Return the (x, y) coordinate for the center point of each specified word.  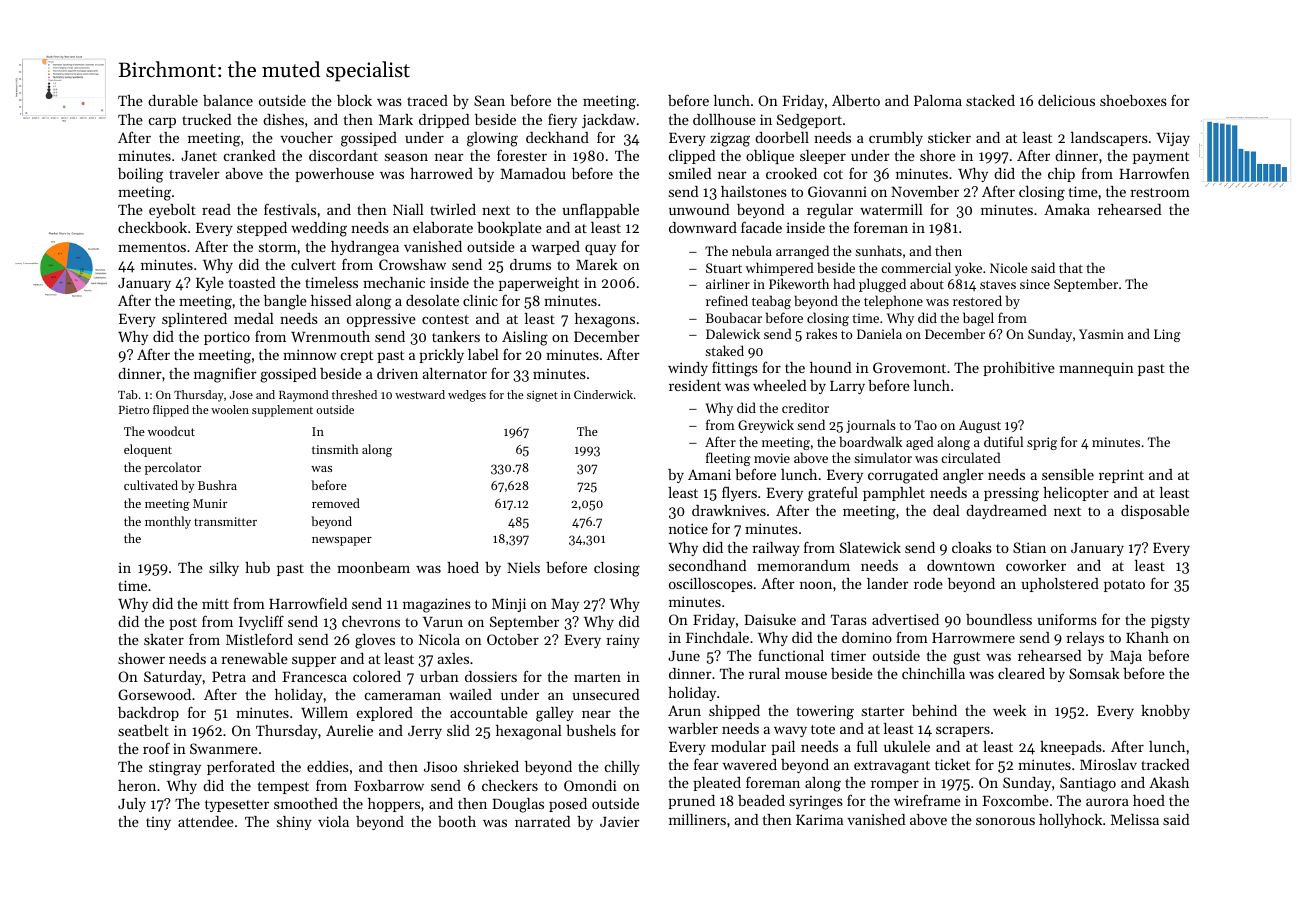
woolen (230, 409)
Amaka (1067, 209)
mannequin (1096, 369)
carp (162, 122)
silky (224, 569)
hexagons (605, 320)
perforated (241, 767)
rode (928, 583)
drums (530, 264)
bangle (285, 302)
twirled (453, 209)
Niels (523, 567)
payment (1161, 158)
